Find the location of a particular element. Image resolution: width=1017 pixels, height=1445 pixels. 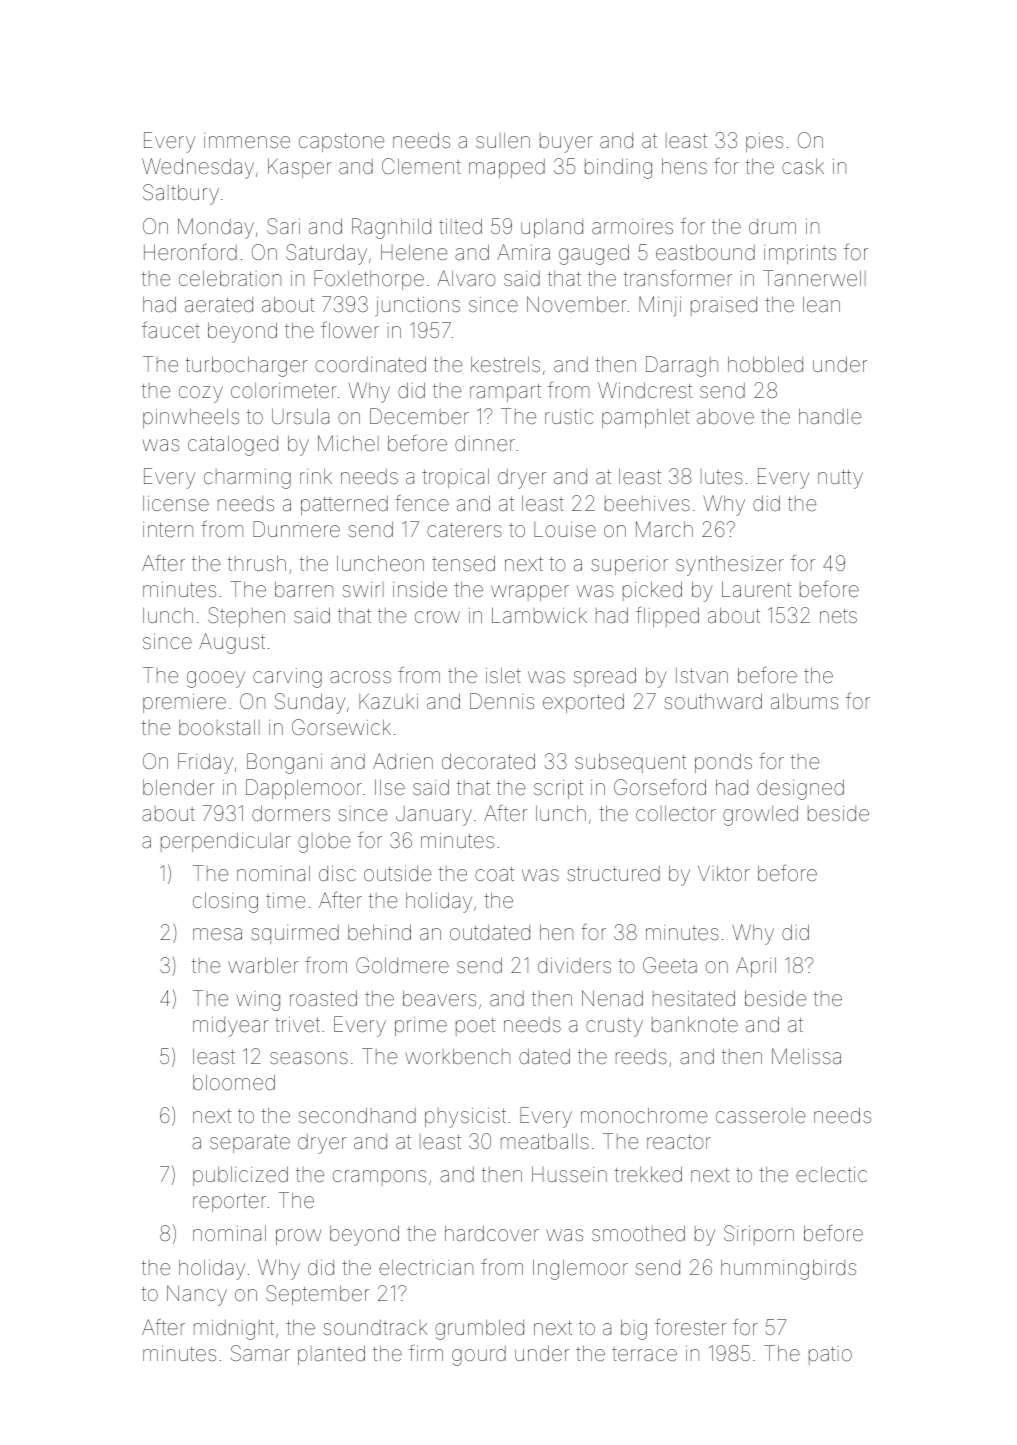

crow is located at coordinates (437, 617).
